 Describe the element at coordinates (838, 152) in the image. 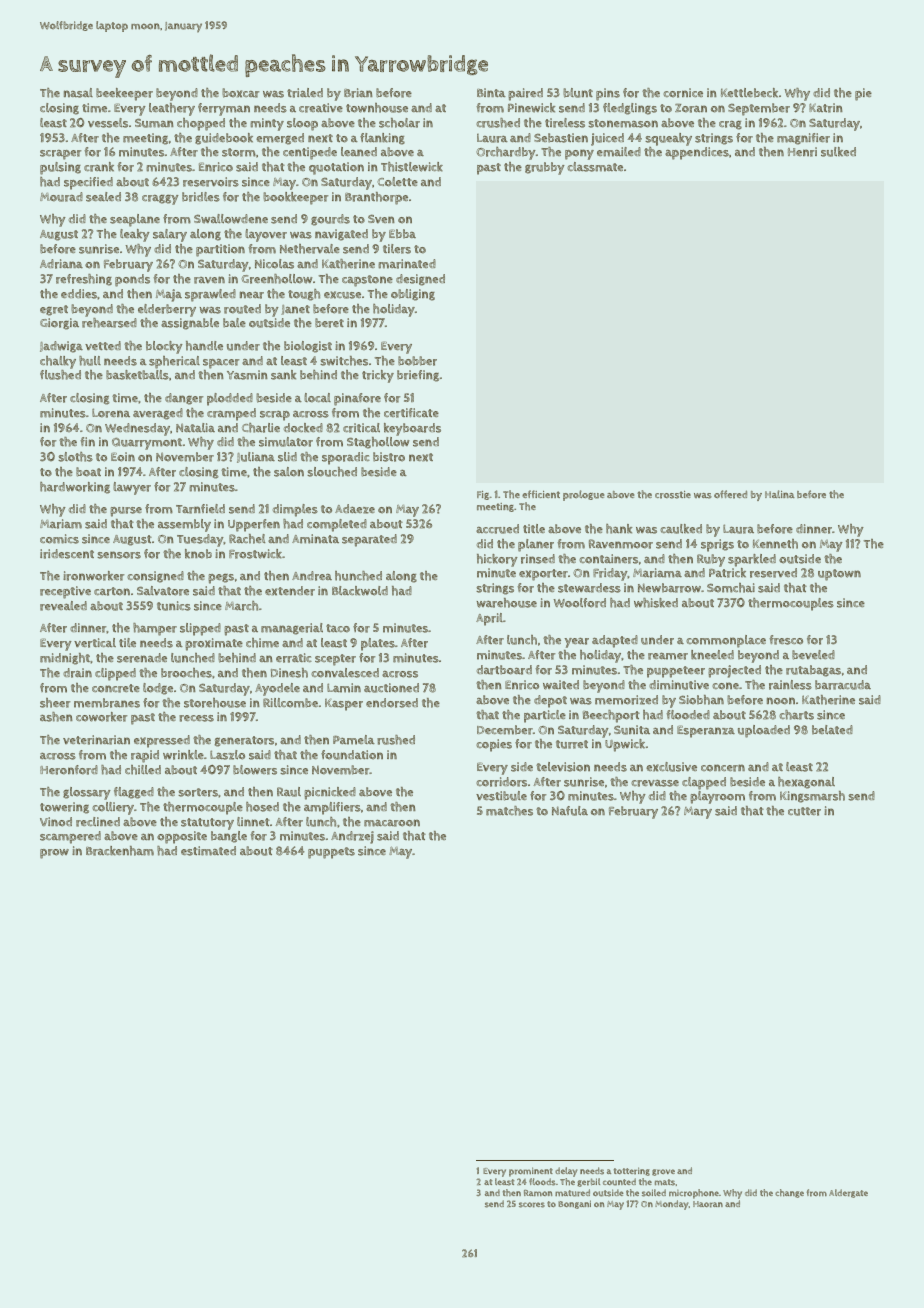

I see `sulked` at that location.
